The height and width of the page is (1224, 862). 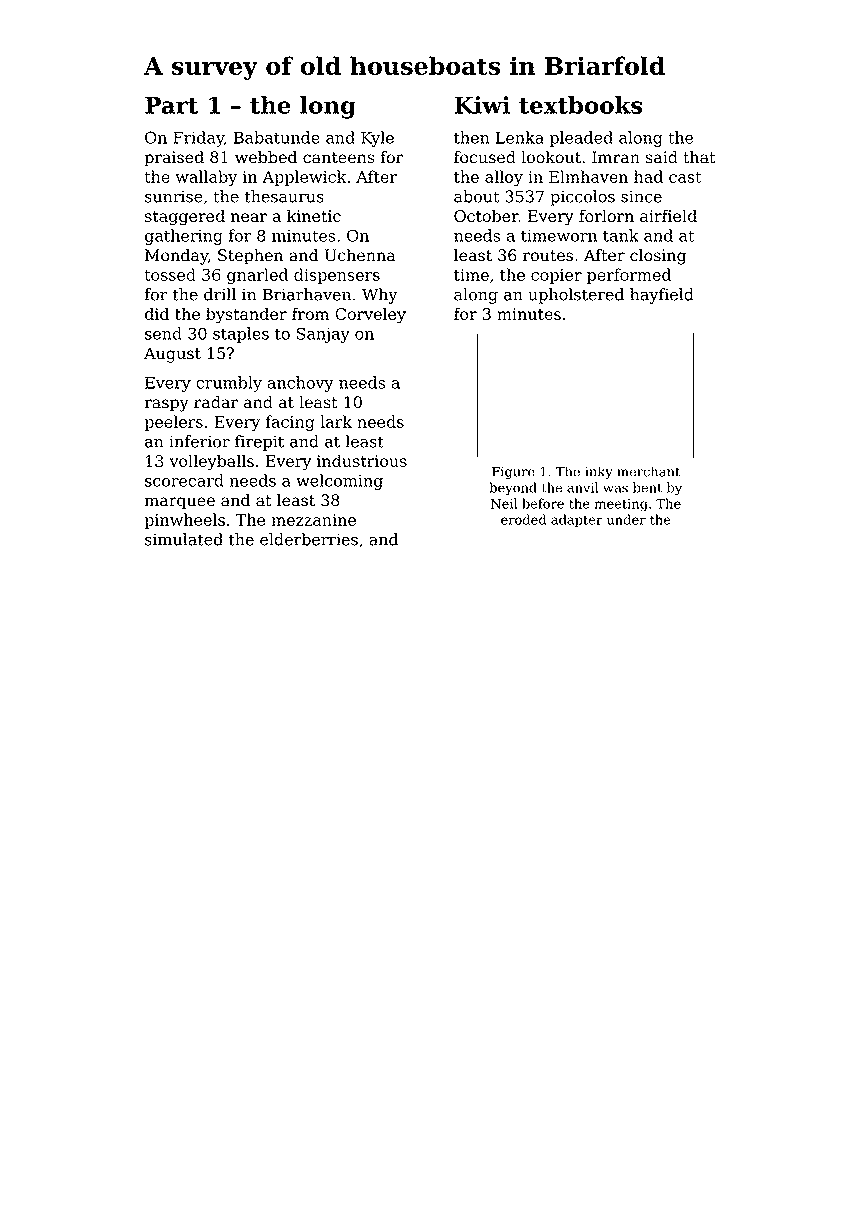 I want to click on anchovy, so click(x=301, y=384).
